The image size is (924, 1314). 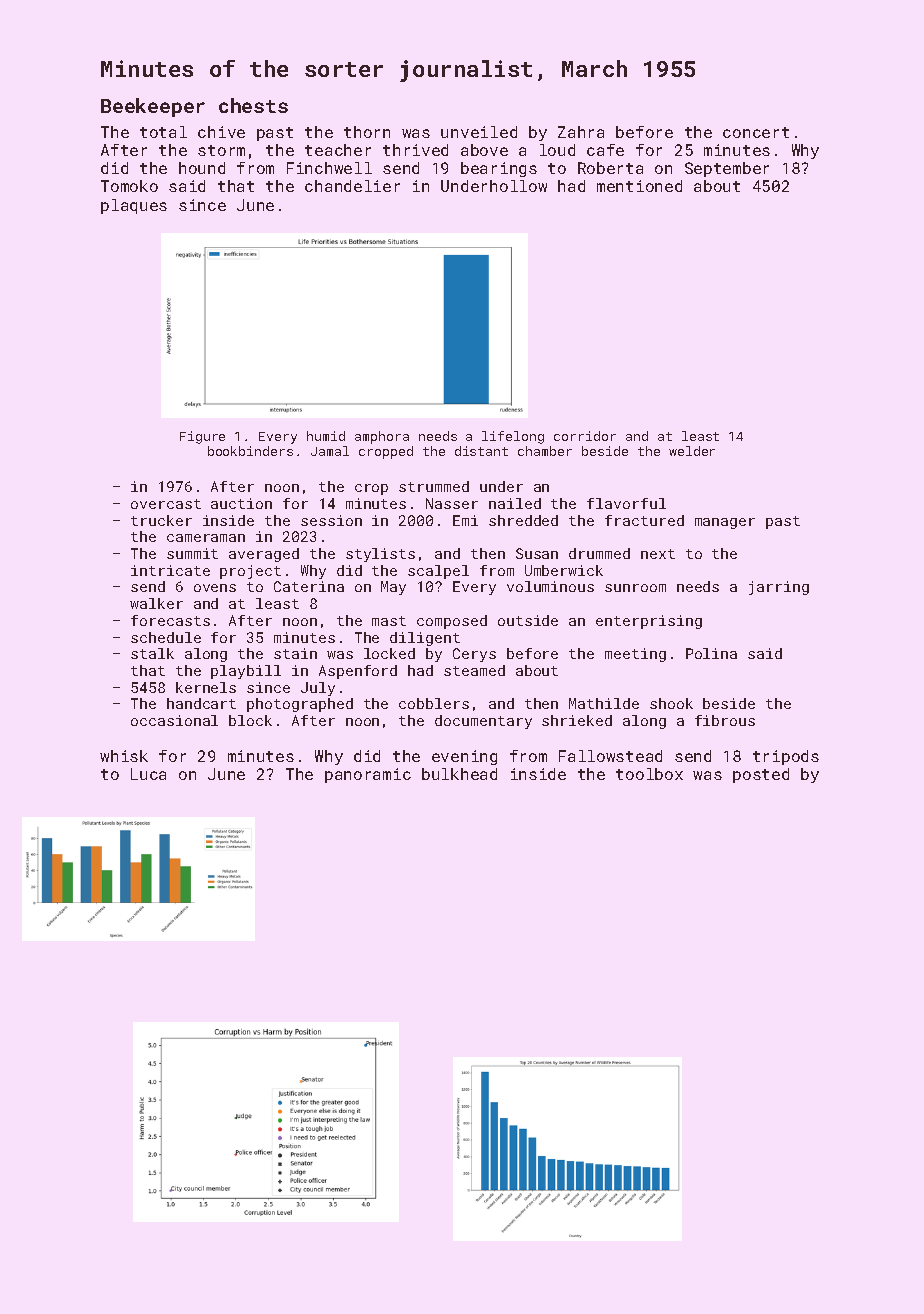 What do you see at coordinates (639, 186) in the screenshot?
I see `mentioned` at bounding box center [639, 186].
